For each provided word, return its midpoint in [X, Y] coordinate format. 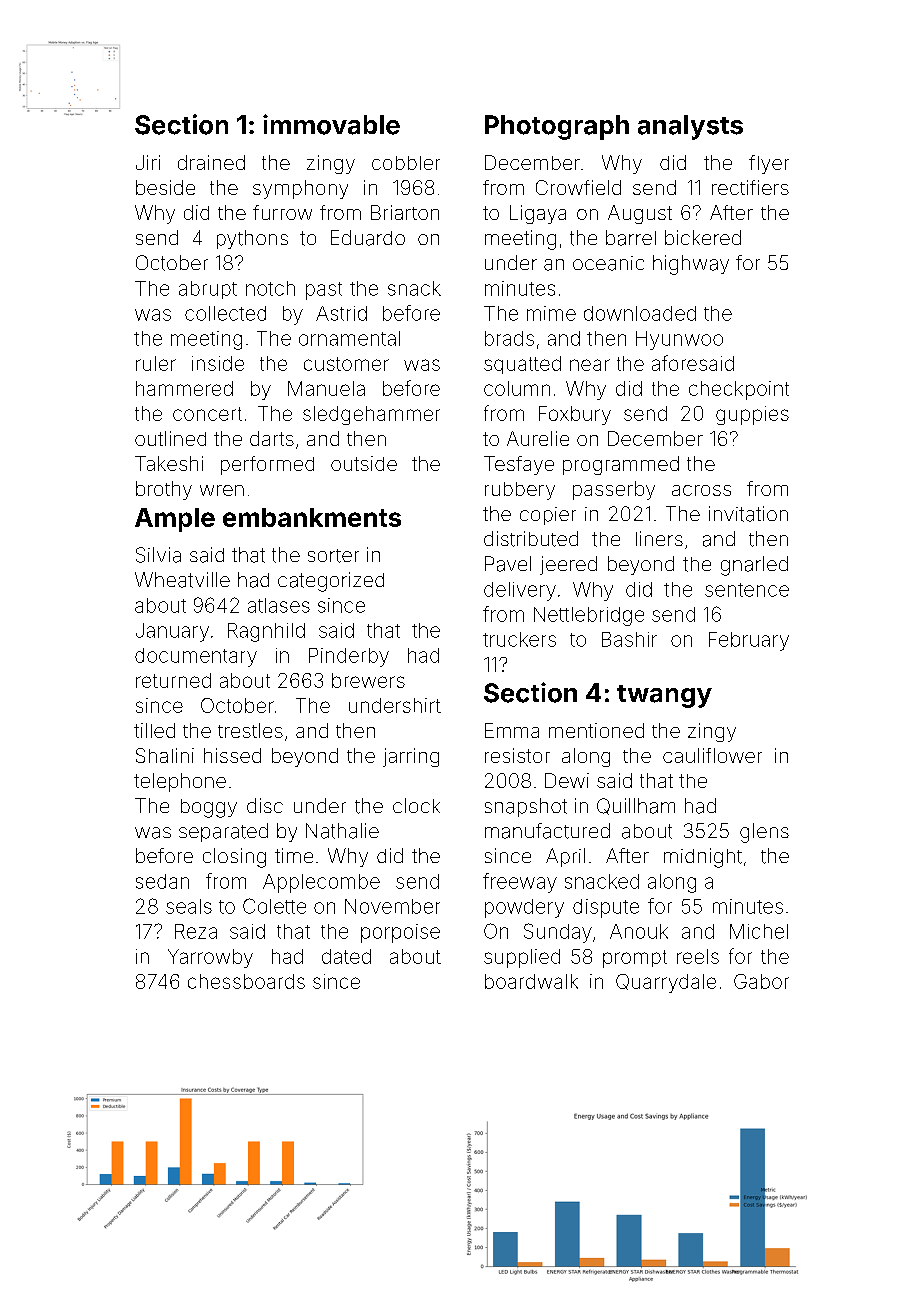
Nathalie [342, 831]
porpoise [400, 933]
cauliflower [712, 755]
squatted [522, 365]
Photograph [557, 127]
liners [659, 538]
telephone [180, 782]
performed [267, 465]
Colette [274, 906]
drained [211, 162]
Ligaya [538, 214]
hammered [184, 388]
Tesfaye [519, 465]
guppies [752, 415]
